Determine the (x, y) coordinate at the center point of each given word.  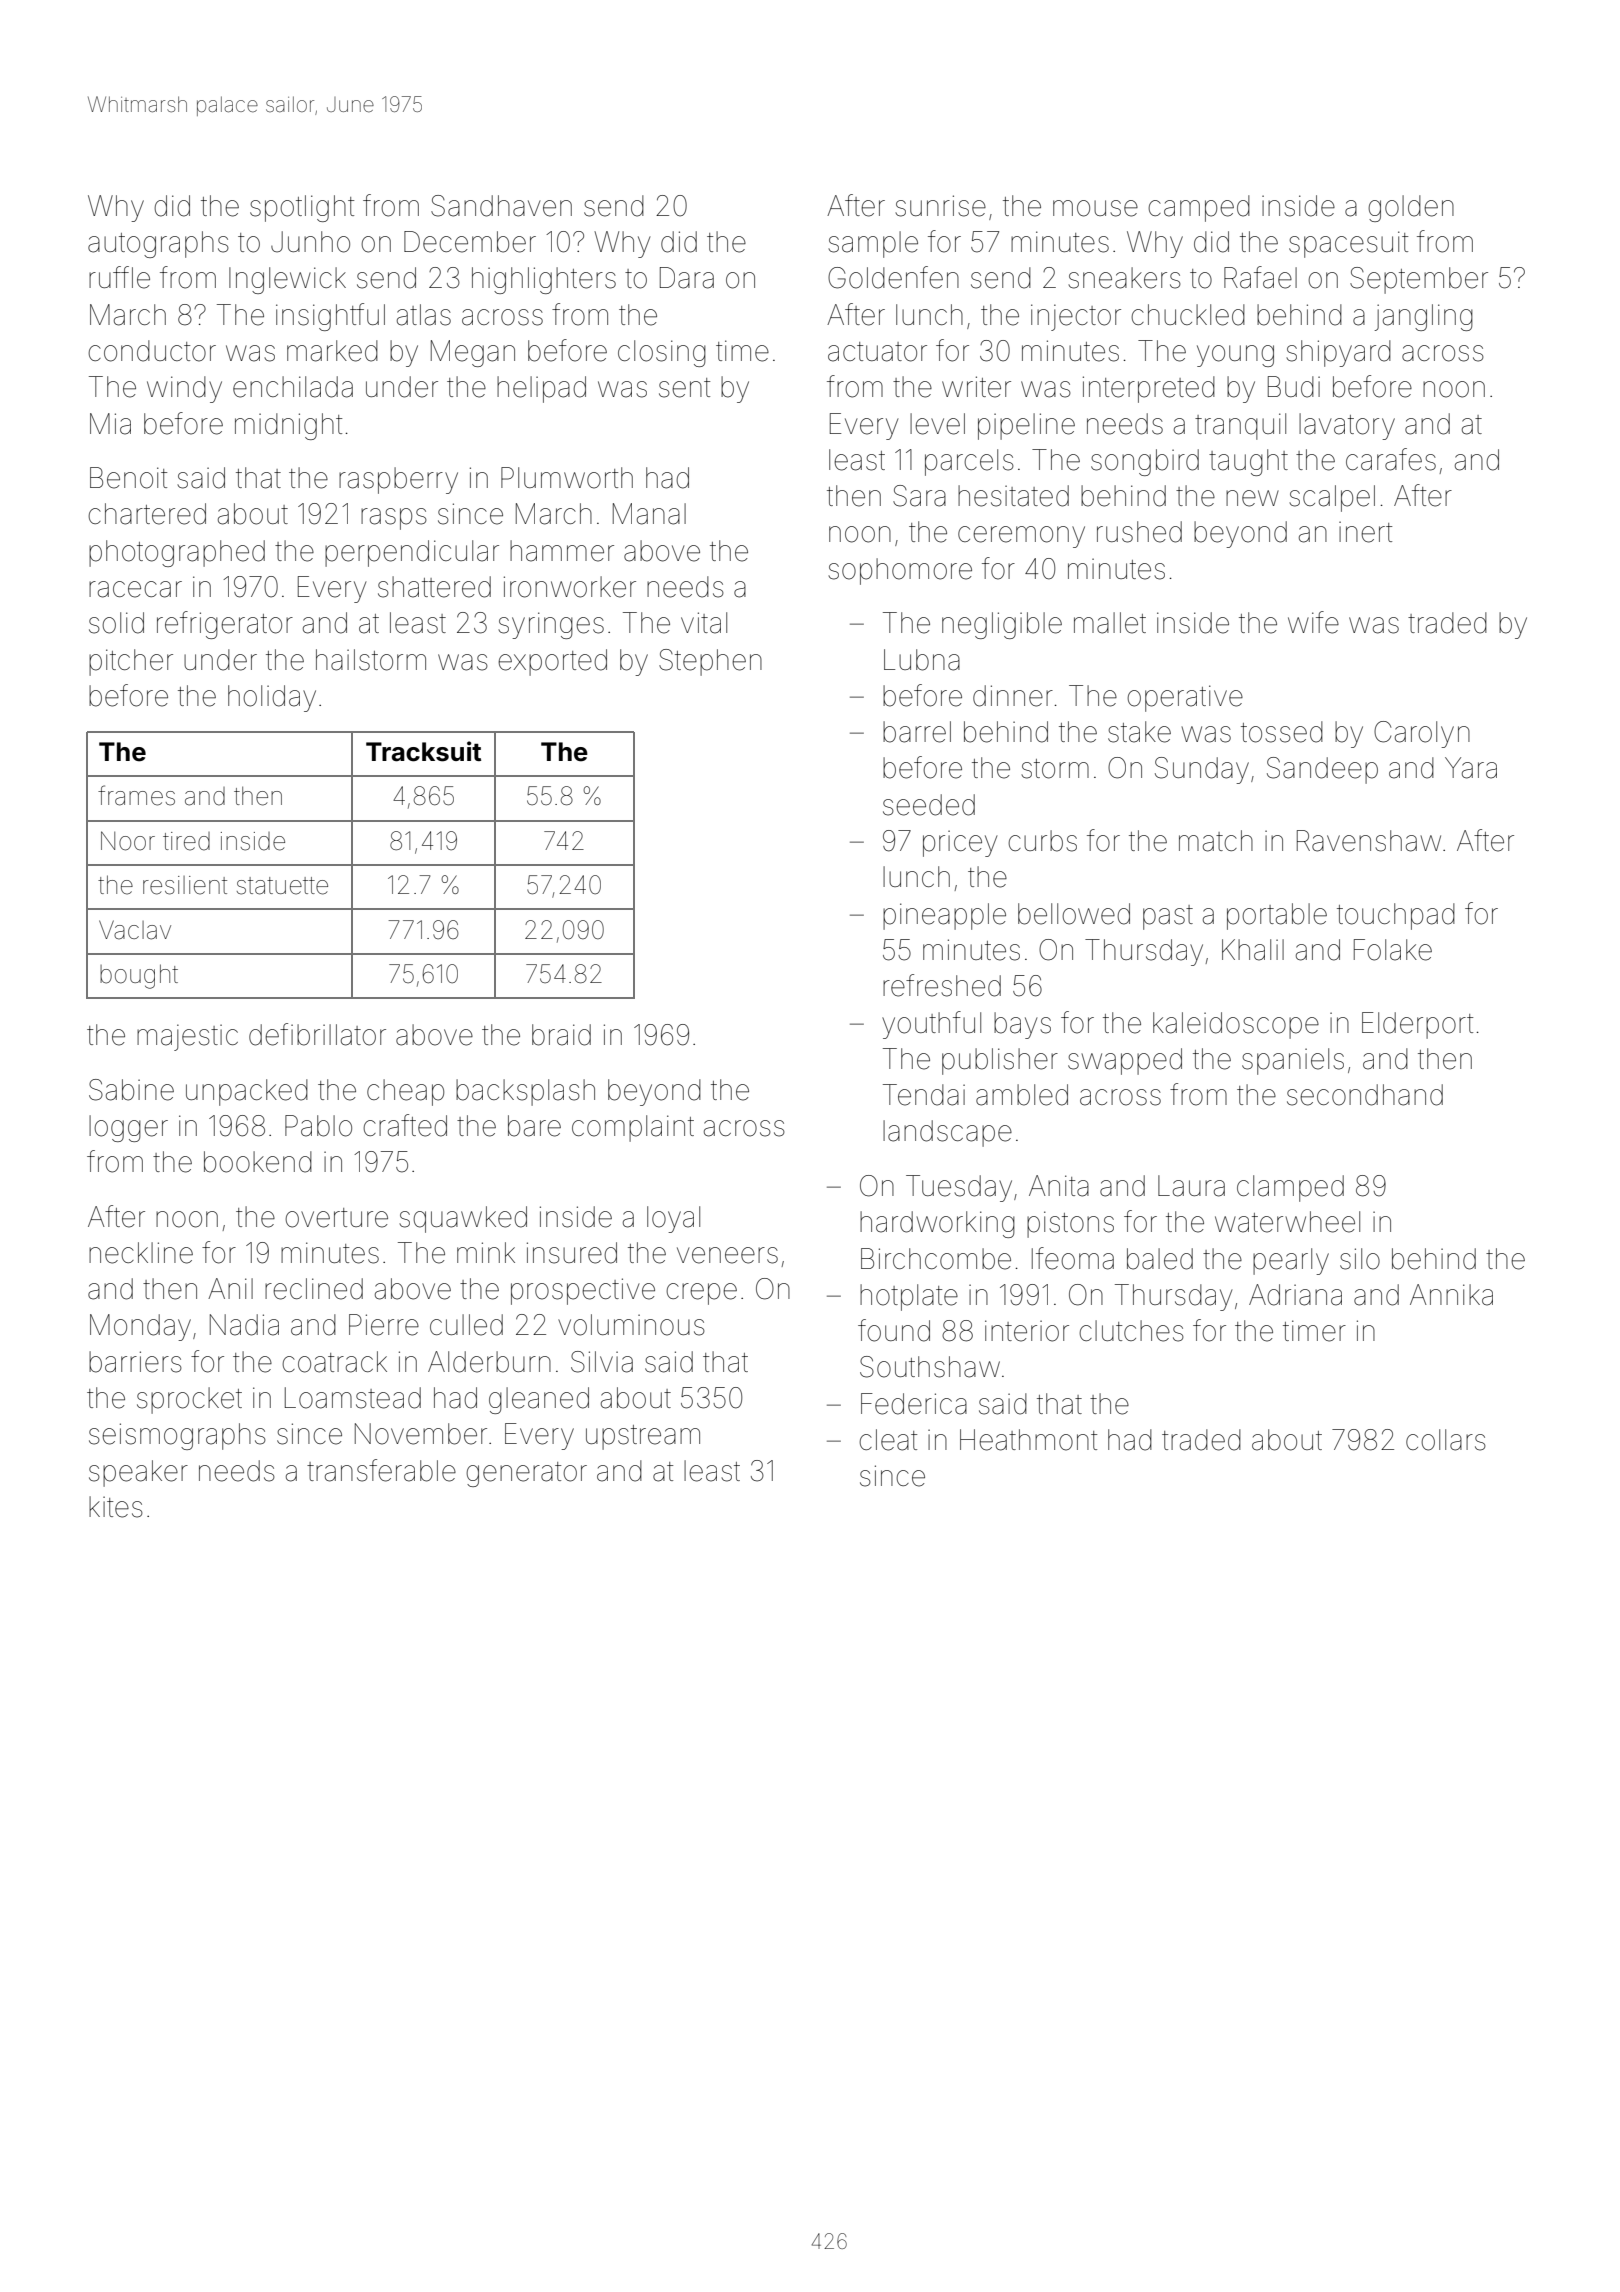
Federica (914, 1404)
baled (1160, 1259)
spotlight (302, 208)
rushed (1139, 532)
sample (873, 244)
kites (116, 1507)
